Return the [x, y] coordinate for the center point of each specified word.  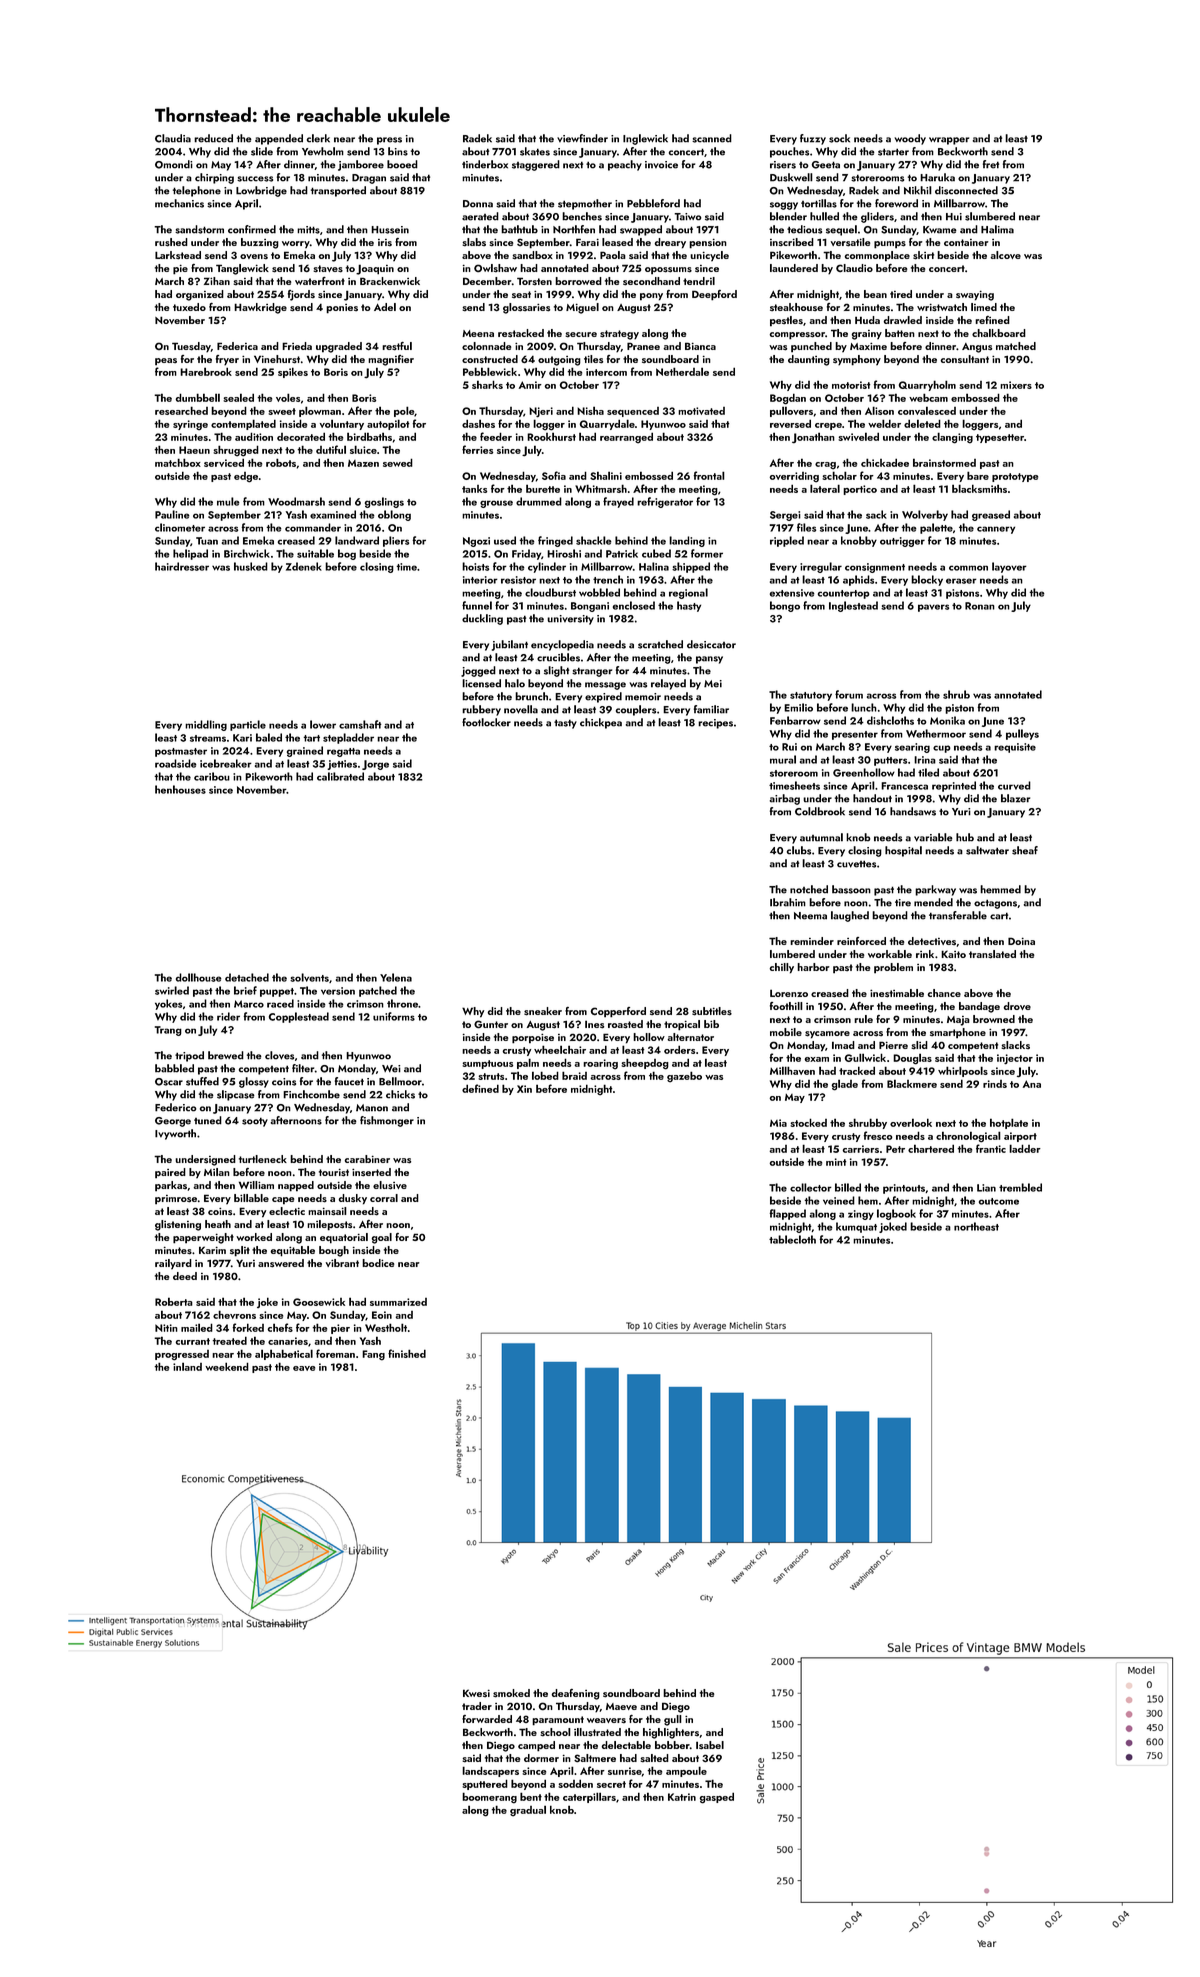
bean [875, 294]
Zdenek [304, 566]
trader [477, 1706]
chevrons [234, 1314]
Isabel [710, 1745]
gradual [528, 1811]
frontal [709, 475]
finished [407, 1353]
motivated [701, 411]
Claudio [854, 268]
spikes [293, 372]
